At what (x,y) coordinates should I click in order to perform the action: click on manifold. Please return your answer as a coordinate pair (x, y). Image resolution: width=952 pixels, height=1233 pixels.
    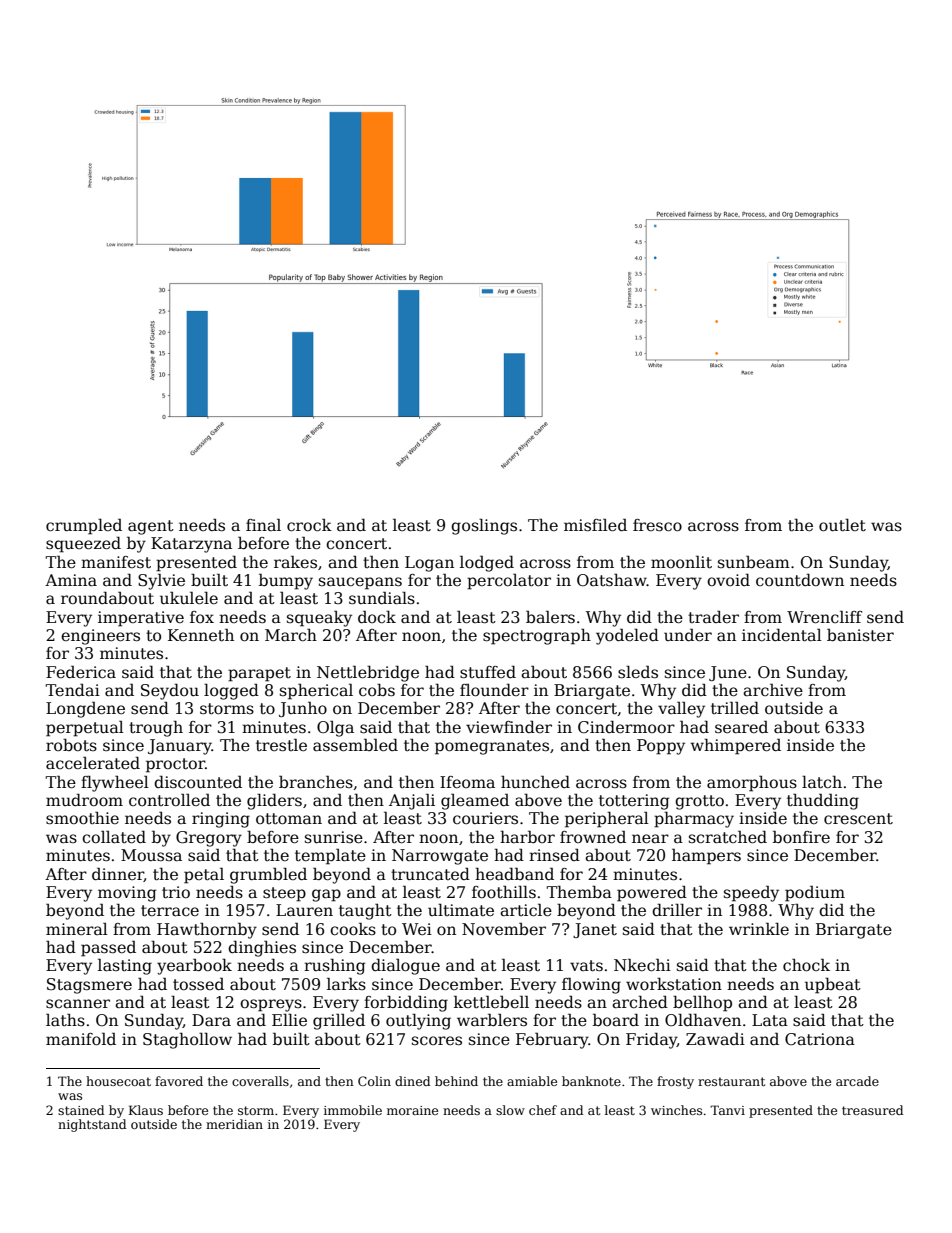
    Looking at the image, I should click on (81, 1039).
